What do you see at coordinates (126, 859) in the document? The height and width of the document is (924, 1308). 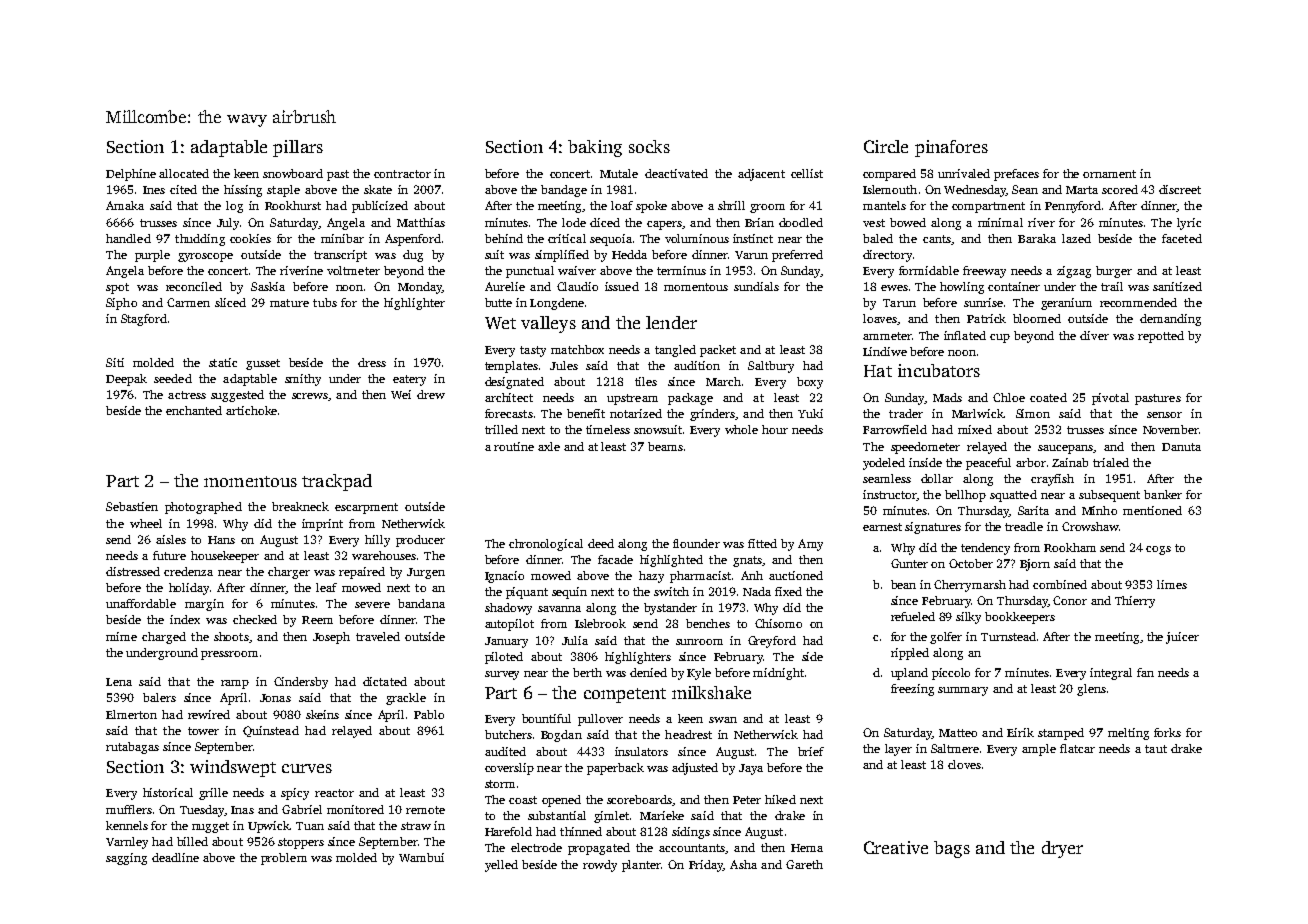 I see `sagging` at bounding box center [126, 859].
